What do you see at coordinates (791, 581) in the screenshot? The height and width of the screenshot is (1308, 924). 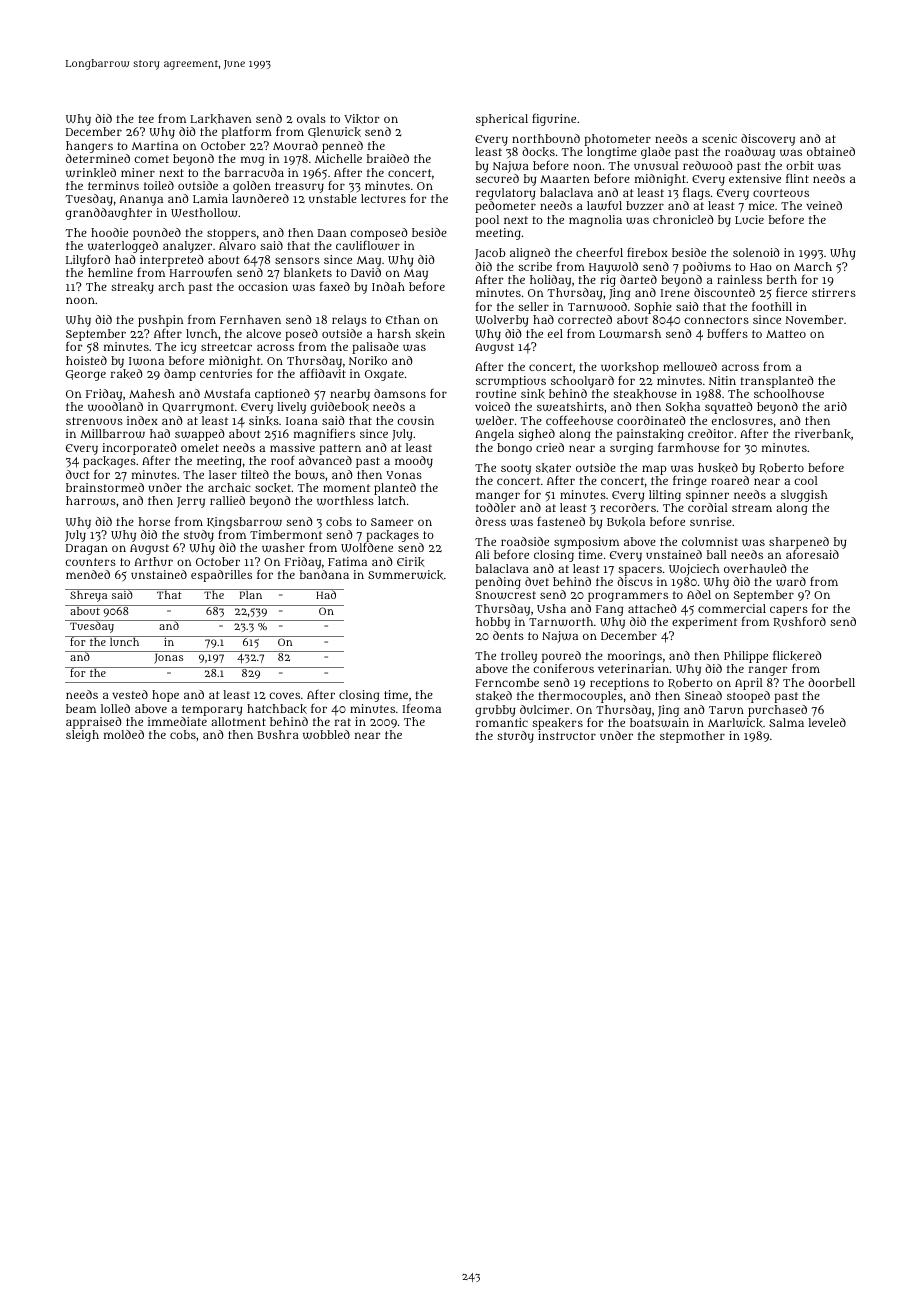 I see `ward` at bounding box center [791, 581].
